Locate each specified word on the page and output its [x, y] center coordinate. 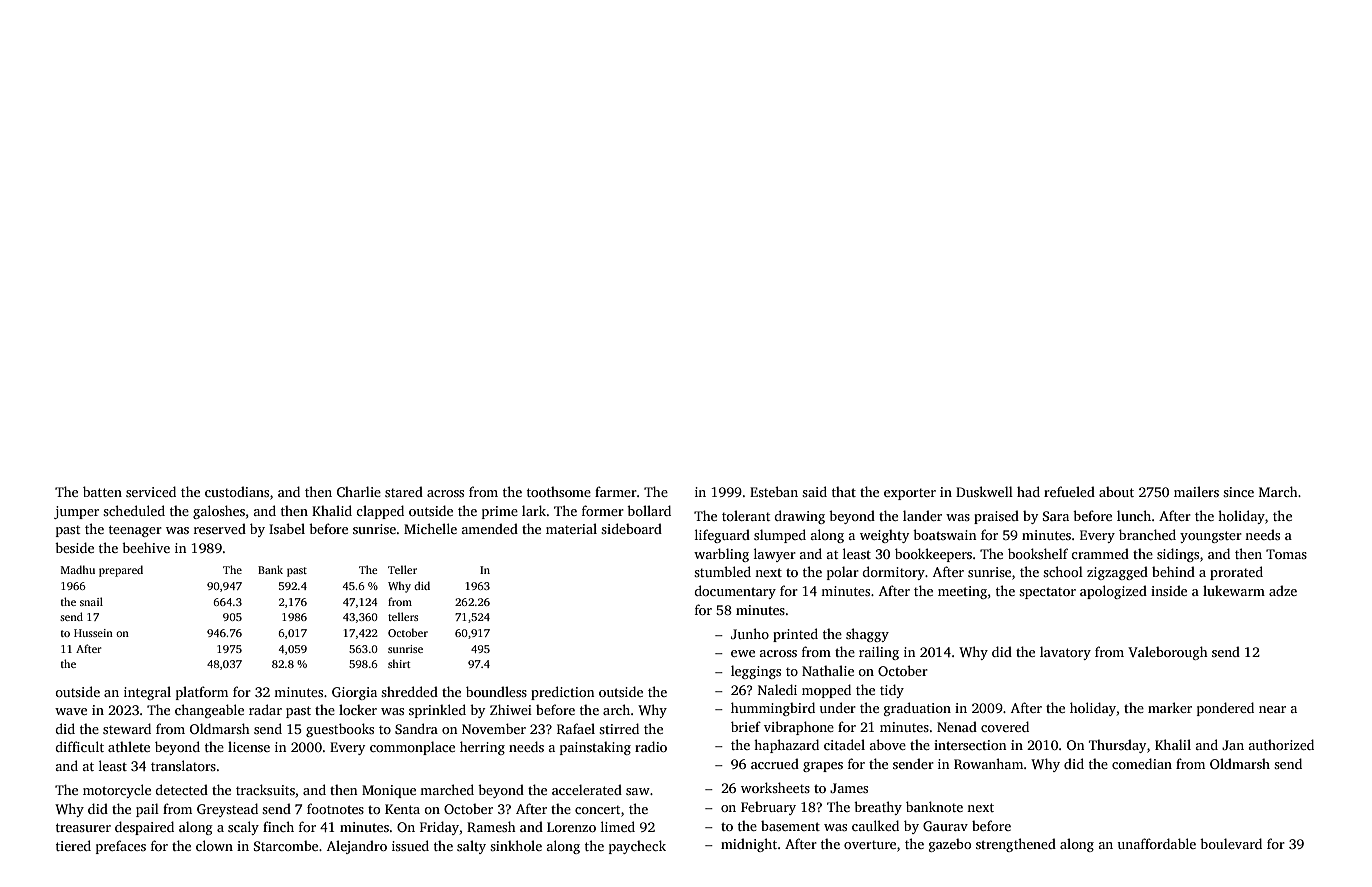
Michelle [430, 528]
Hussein [93, 633]
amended [490, 528]
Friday [439, 828]
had [1028, 491]
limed [618, 826]
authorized [1281, 744]
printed [795, 635]
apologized [1113, 592]
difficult [80, 746]
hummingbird [773, 709]
